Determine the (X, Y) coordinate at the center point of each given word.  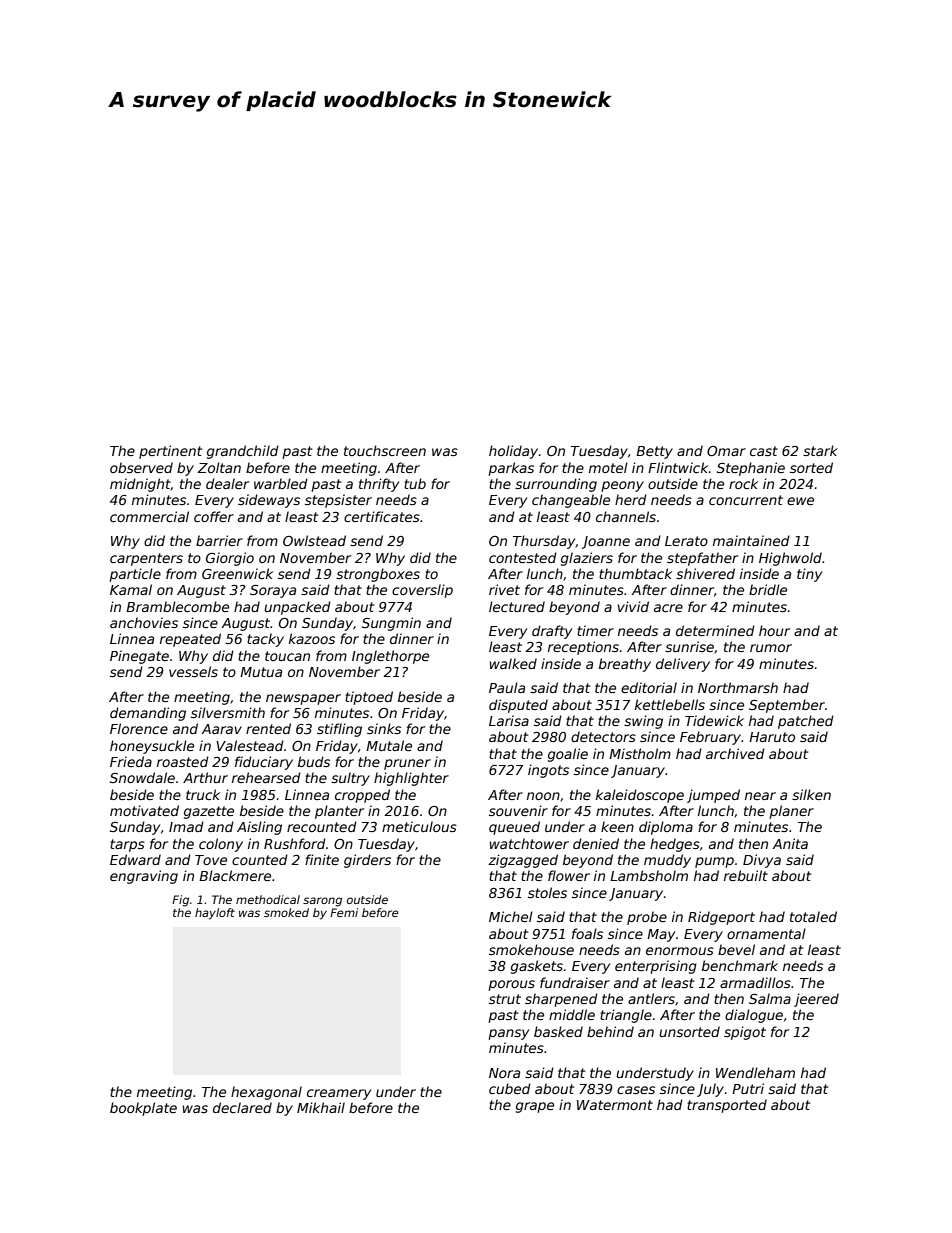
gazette (209, 812)
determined (715, 630)
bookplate (143, 1109)
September (787, 706)
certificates (382, 516)
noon (543, 796)
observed (141, 467)
